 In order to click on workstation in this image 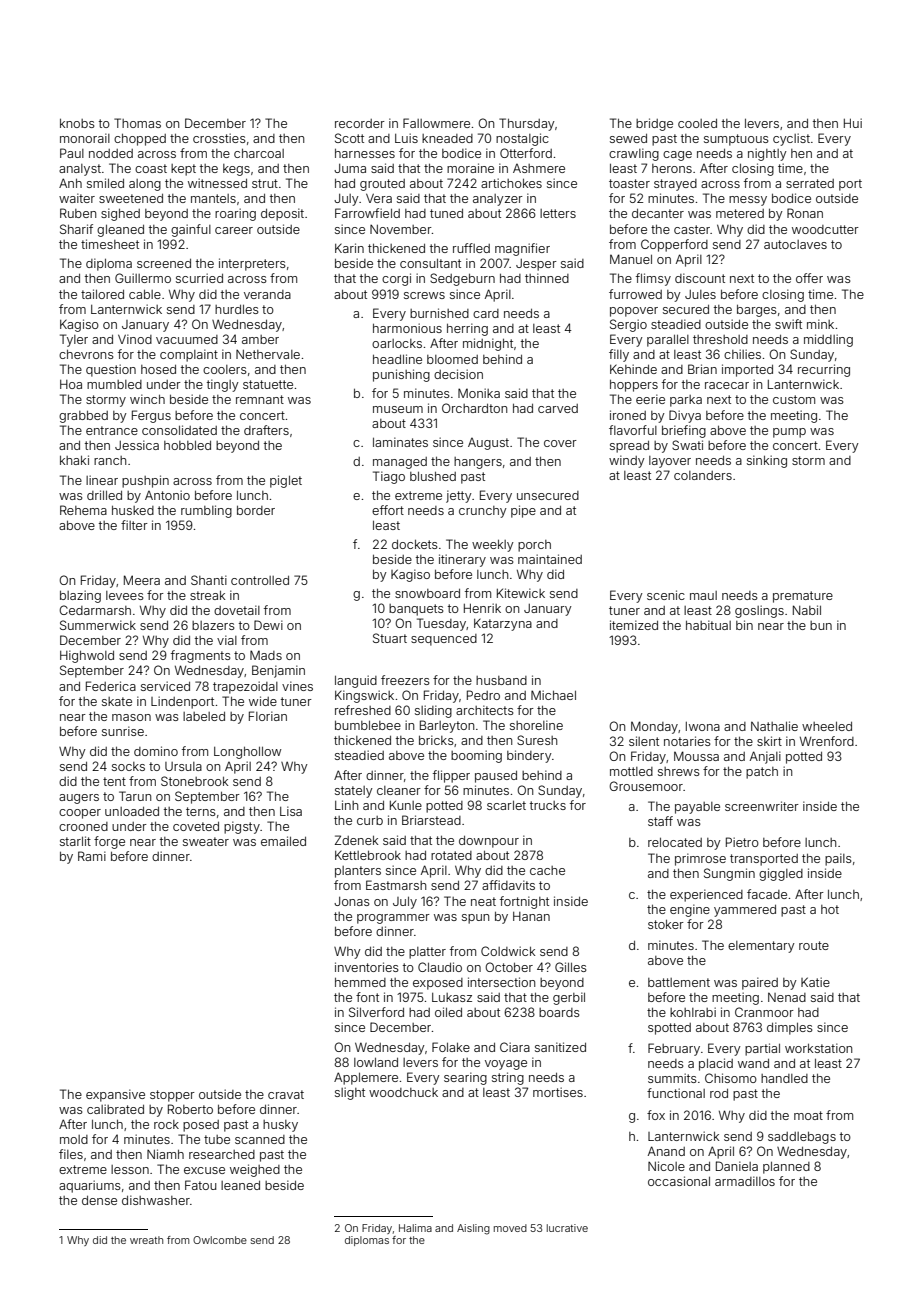, I will do `click(818, 1048)`.
